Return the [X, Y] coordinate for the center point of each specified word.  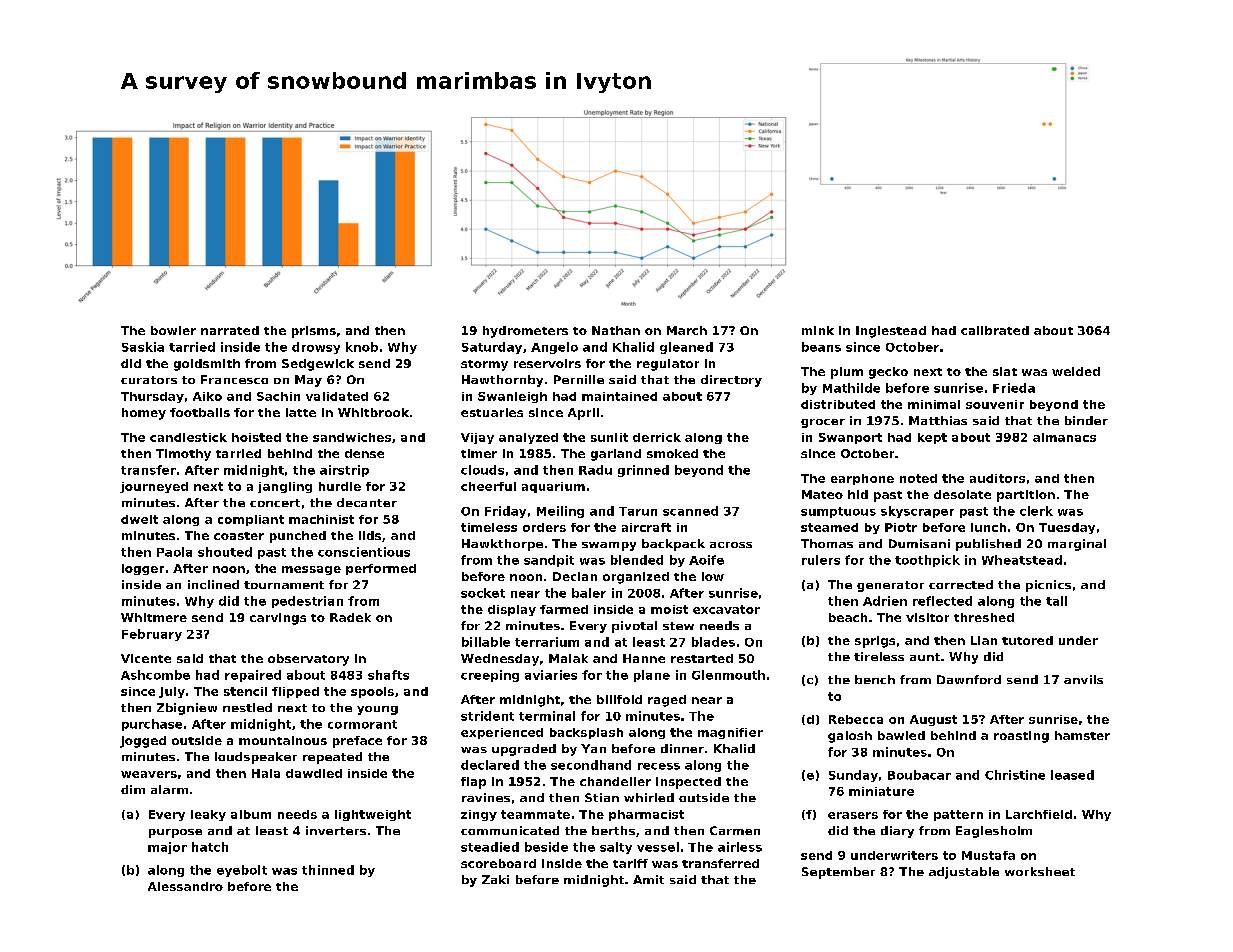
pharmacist [646, 815]
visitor [927, 617]
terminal [547, 716]
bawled [901, 735]
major [167, 848]
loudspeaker [256, 758]
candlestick [188, 437]
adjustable [964, 873]
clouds [482, 470]
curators [149, 380]
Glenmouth [728, 675]
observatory [308, 660]
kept [932, 438]
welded [1076, 371]
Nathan [616, 330]
